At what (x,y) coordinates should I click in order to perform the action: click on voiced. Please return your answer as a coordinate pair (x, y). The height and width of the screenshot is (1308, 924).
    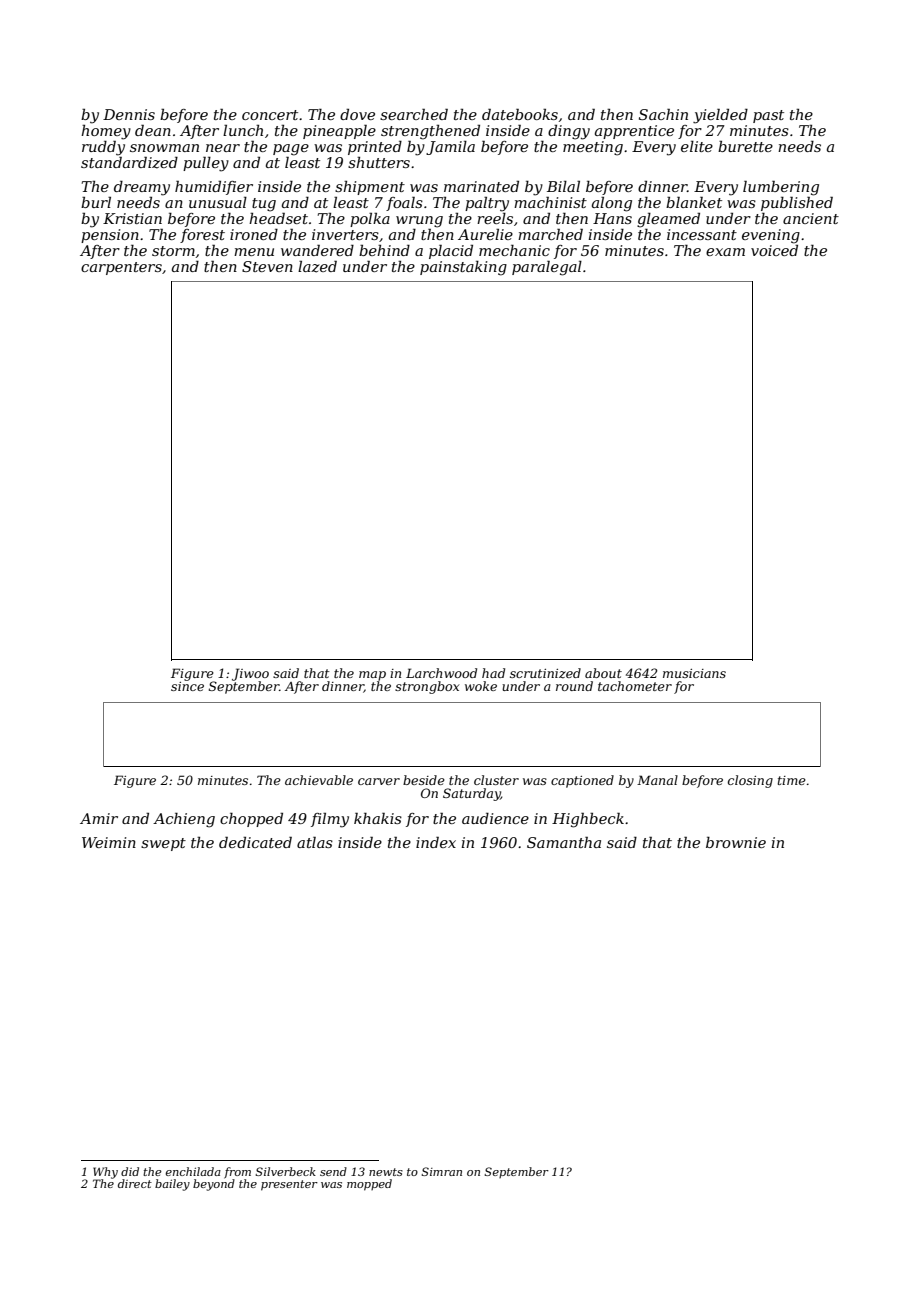
    Looking at the image, I should click on (774, 250).
